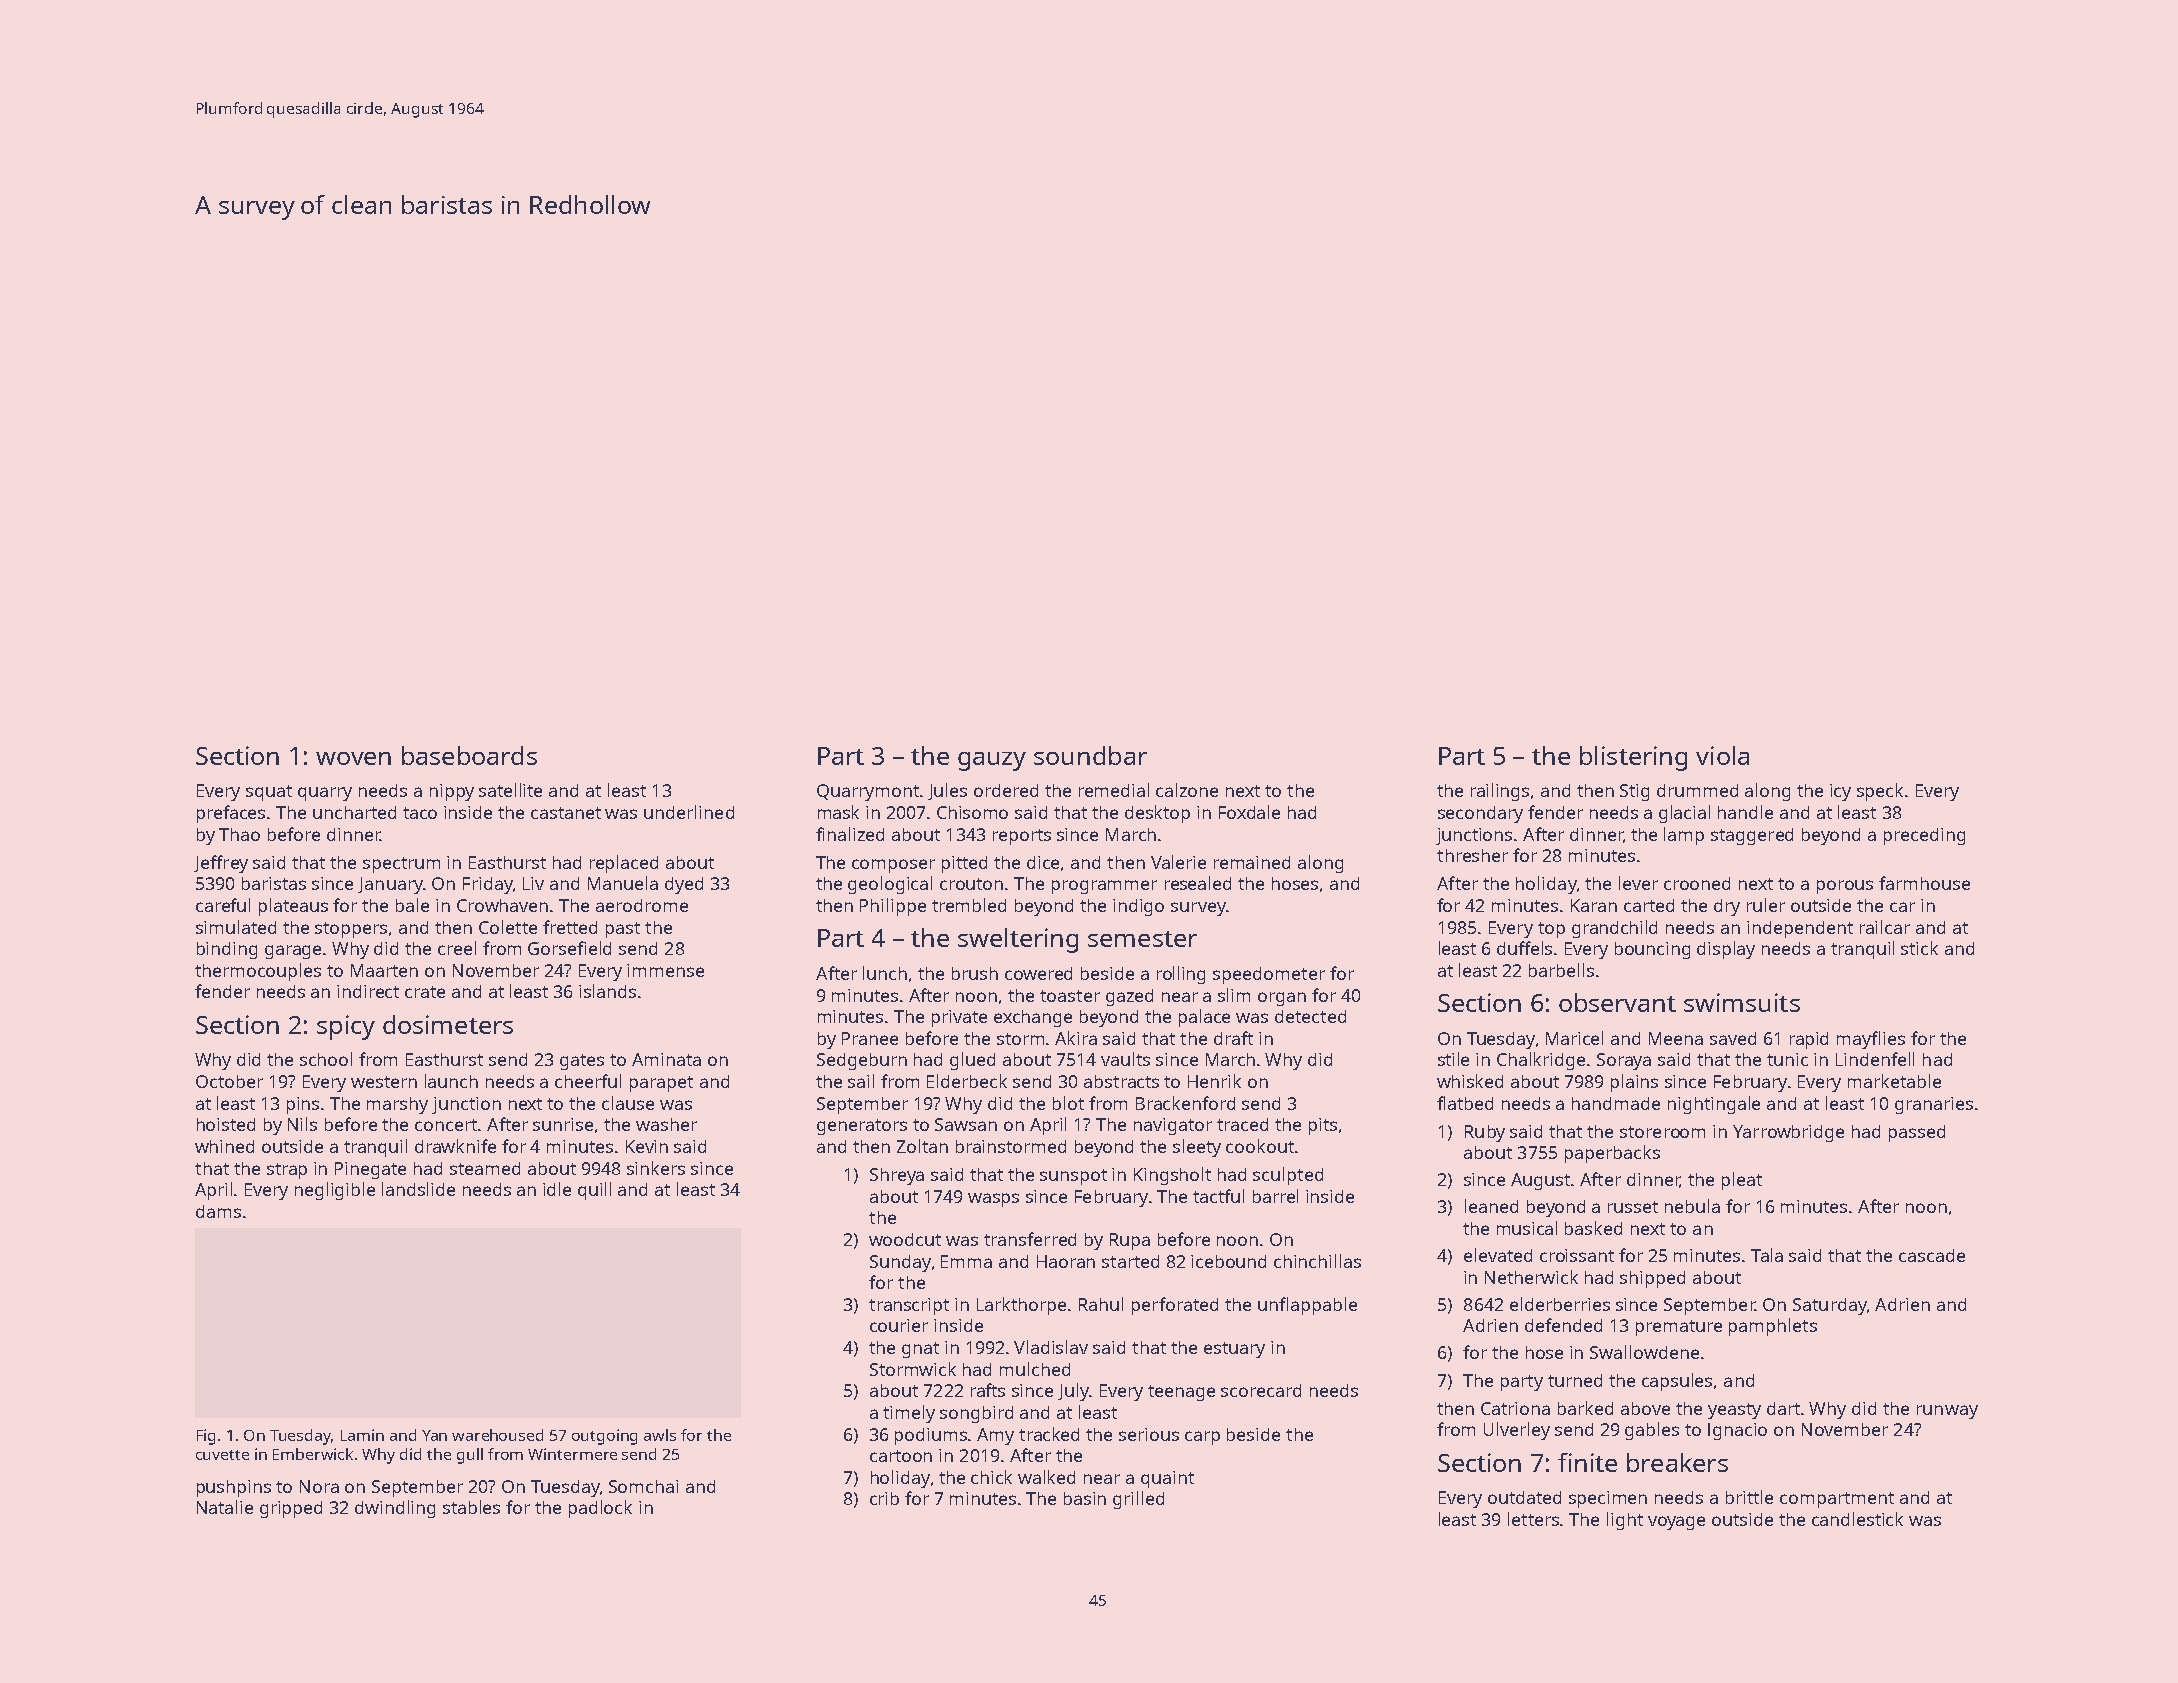  I want to click on gates, so click(582, 1062).
